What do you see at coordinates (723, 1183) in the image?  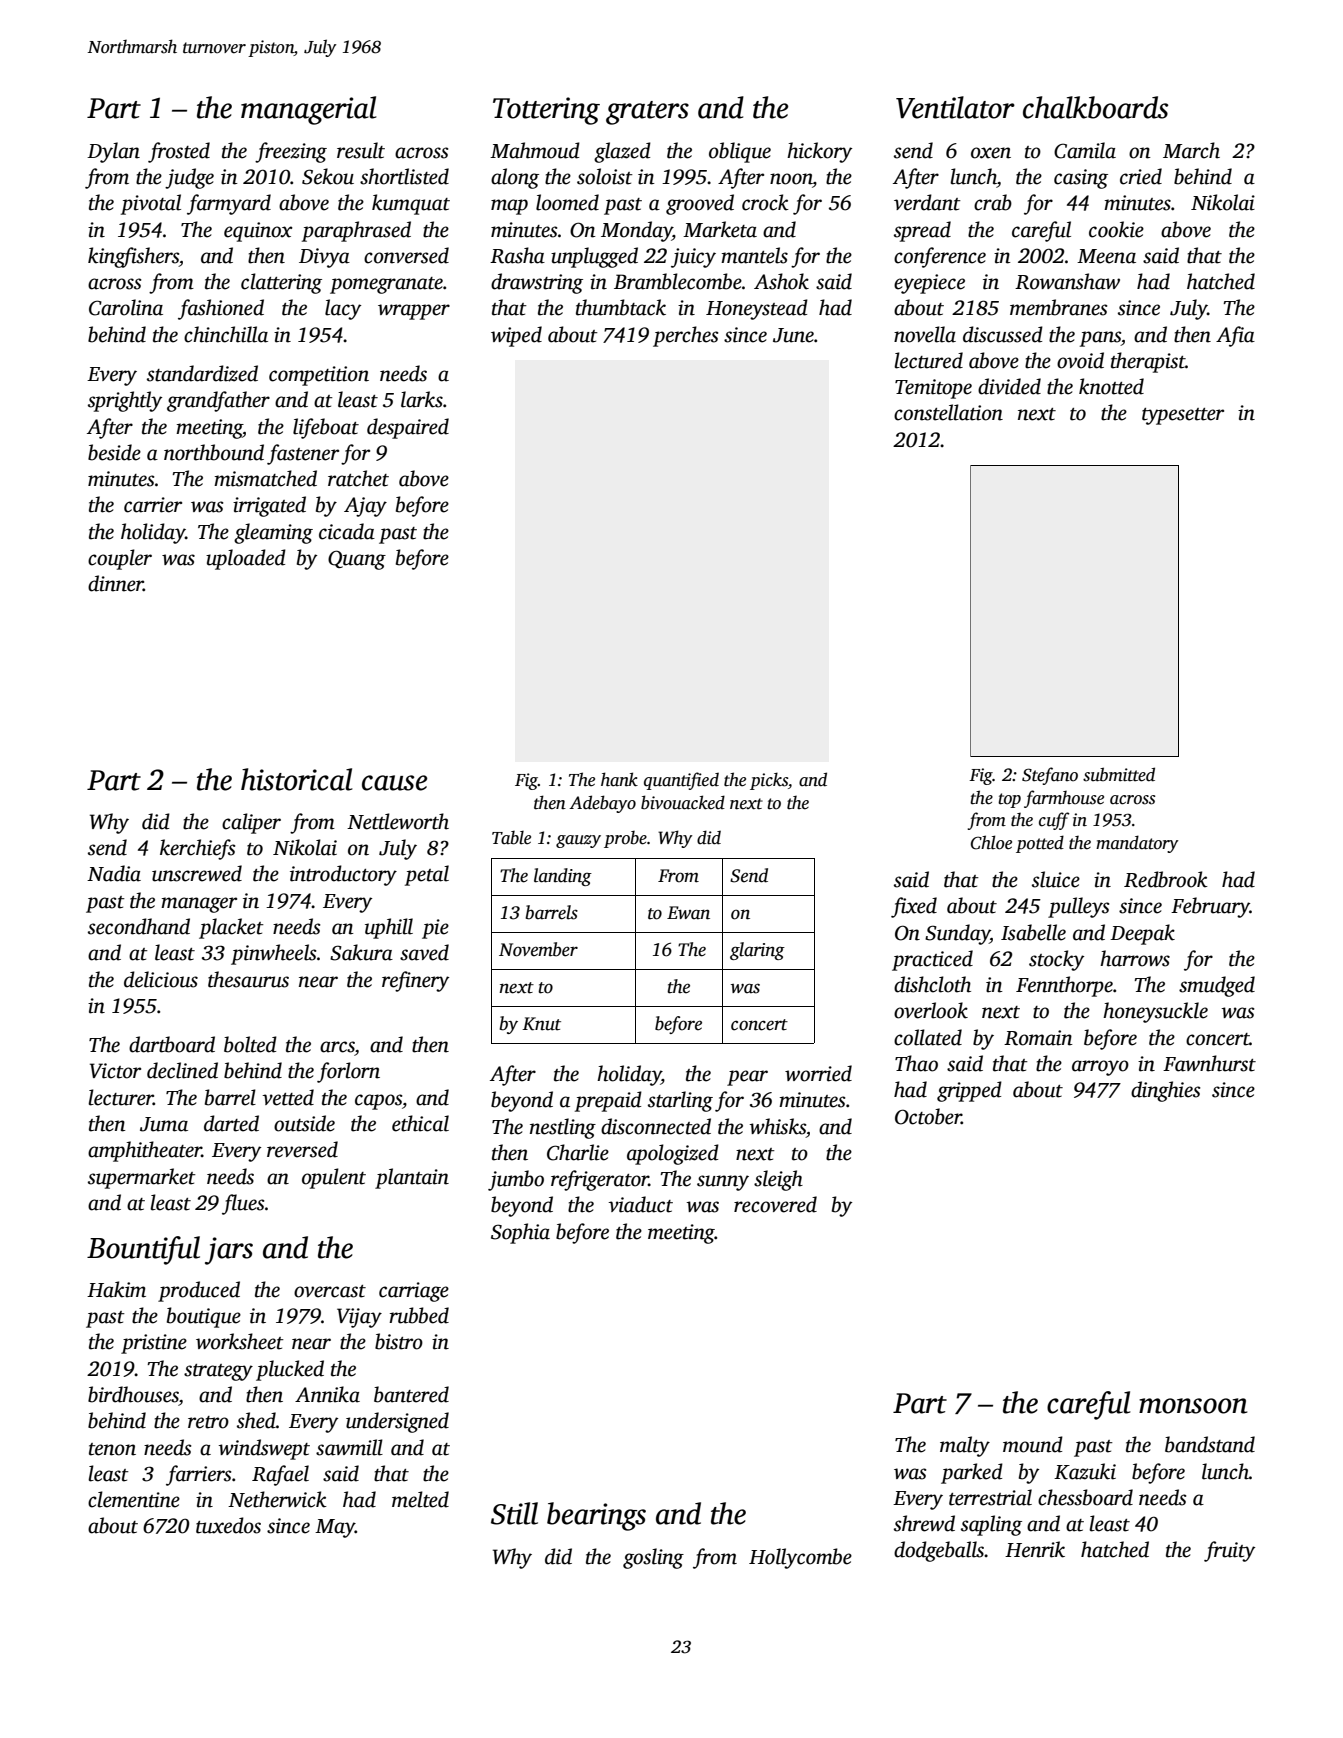 I see `sunny` at bounding box center [723, 1183].
